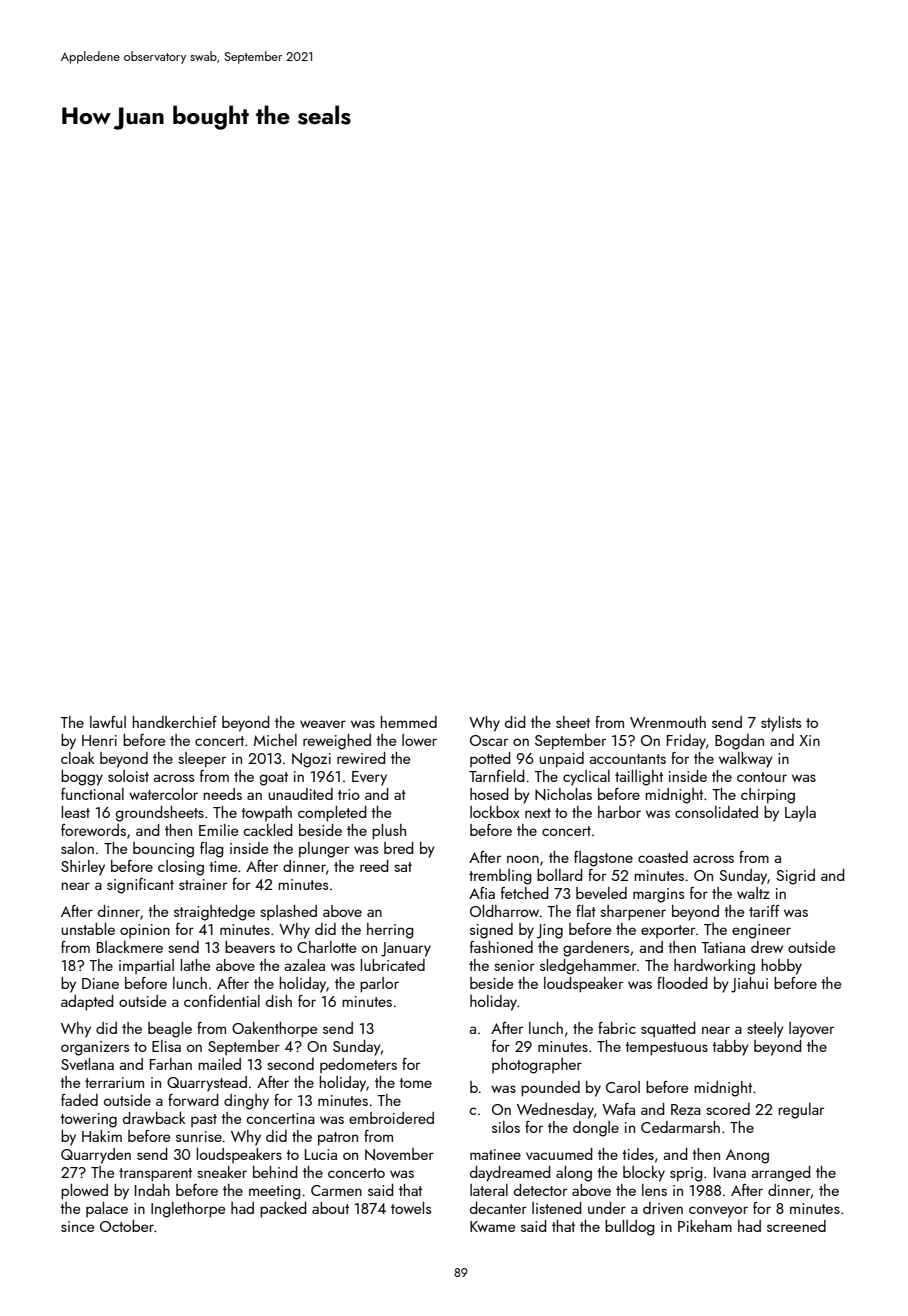  What do you see at coordinates (561, 760) in the screenshot?
I see `unpaid` at bounding box center [561, 760].
